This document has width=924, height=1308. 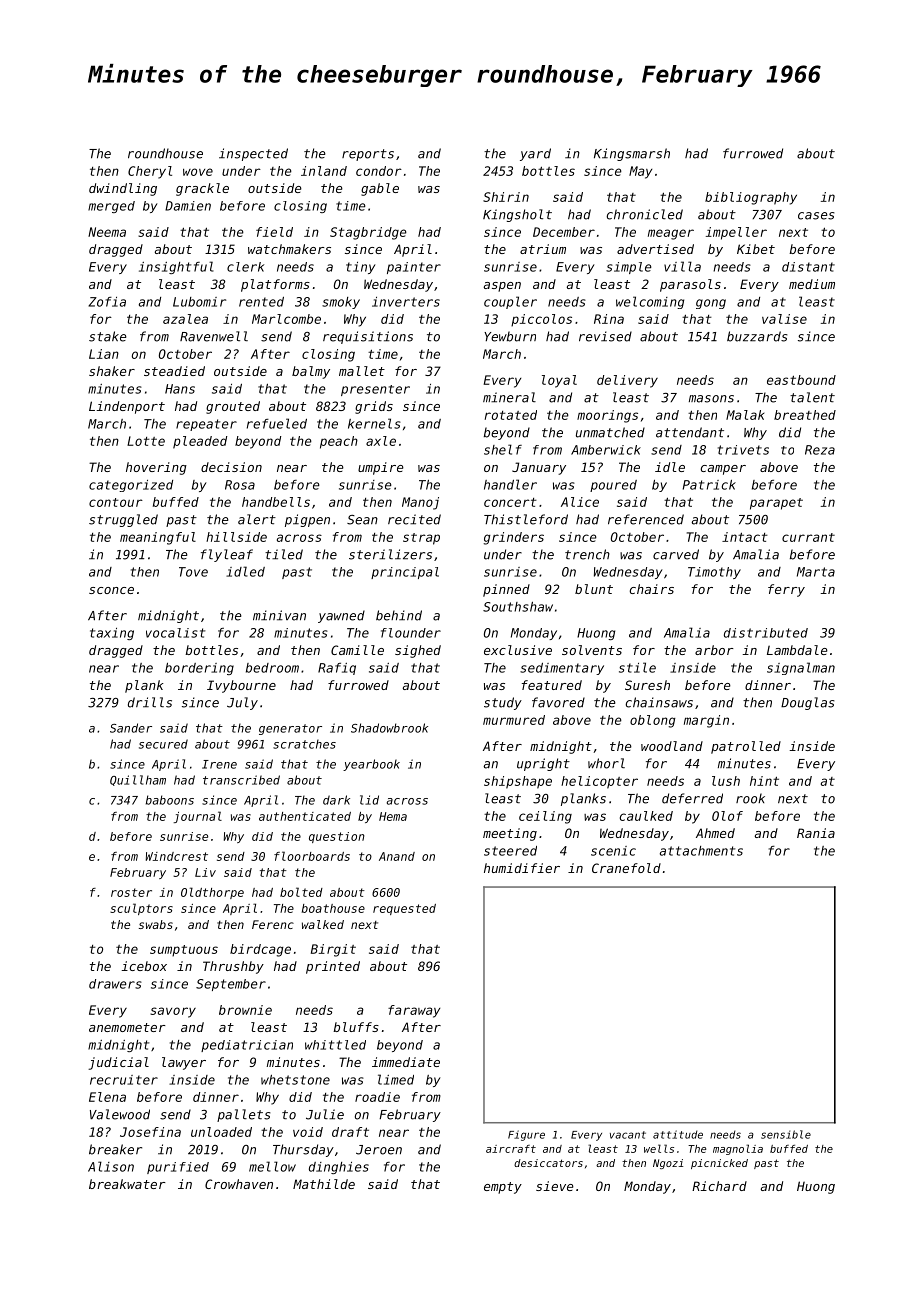 What do you see at coordinates (709, 485) in the document?
I see `Patrick` at bounding box center [709, 485].
